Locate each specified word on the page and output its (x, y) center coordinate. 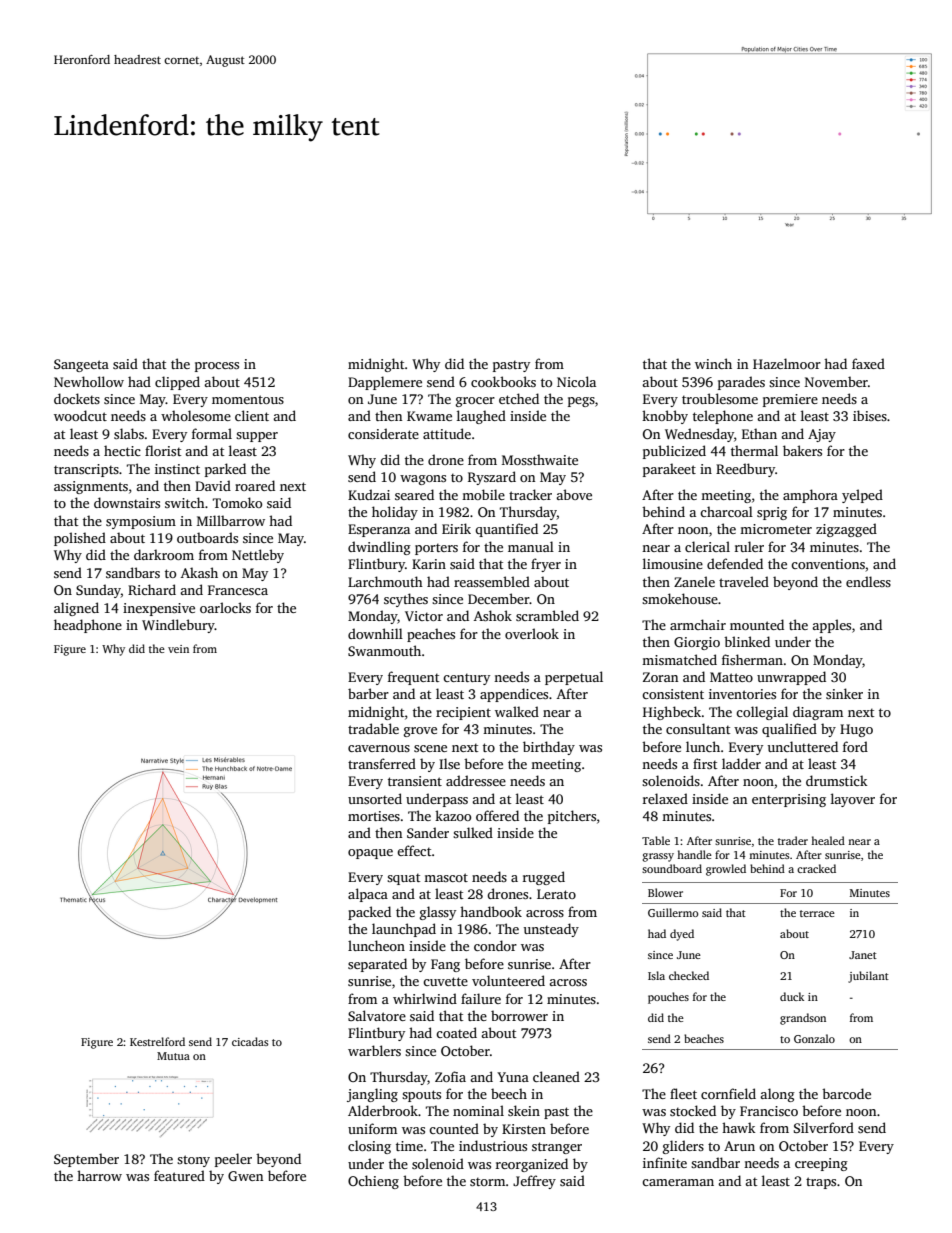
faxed (868, 363)
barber (368, 693)
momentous (248, 399)
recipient (463, 713)
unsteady (551, 930)
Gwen (245, 1176)
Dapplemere (385, 383)
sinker (844, 693)
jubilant (868, 977)
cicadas (250, 1041)
